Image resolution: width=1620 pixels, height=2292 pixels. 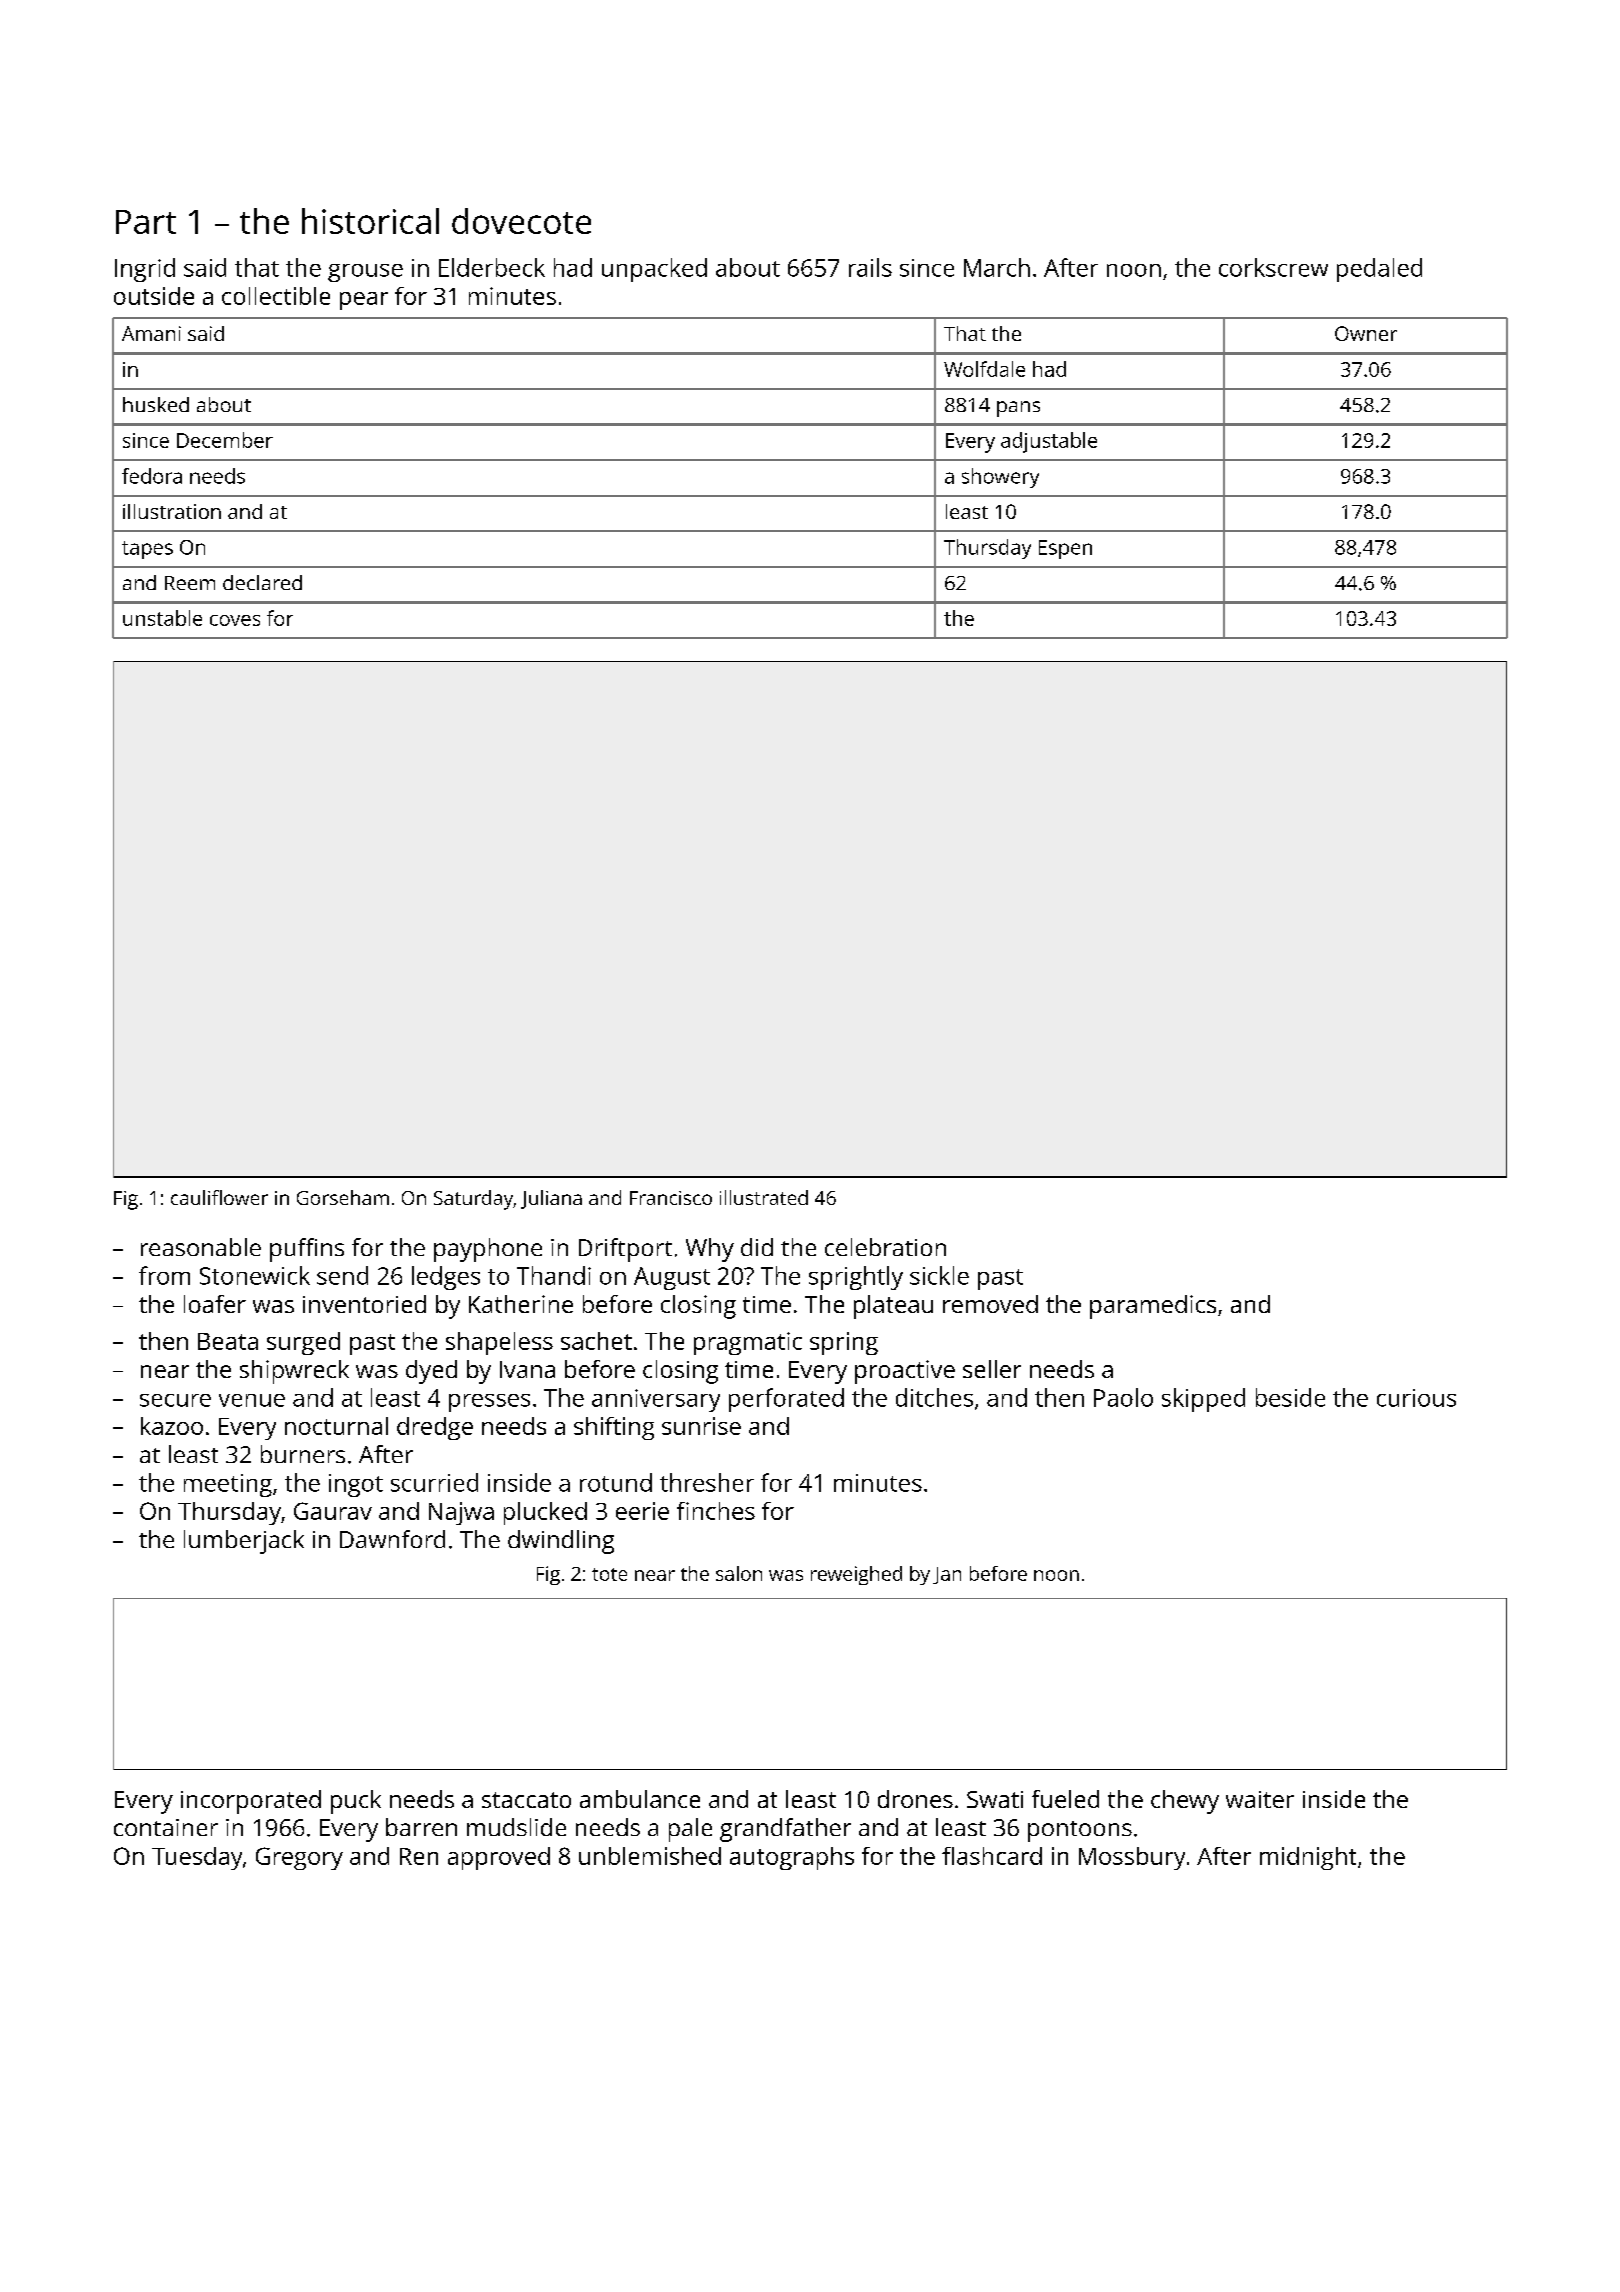 I want to click on waiter, so click(x=1260, y=1799).
